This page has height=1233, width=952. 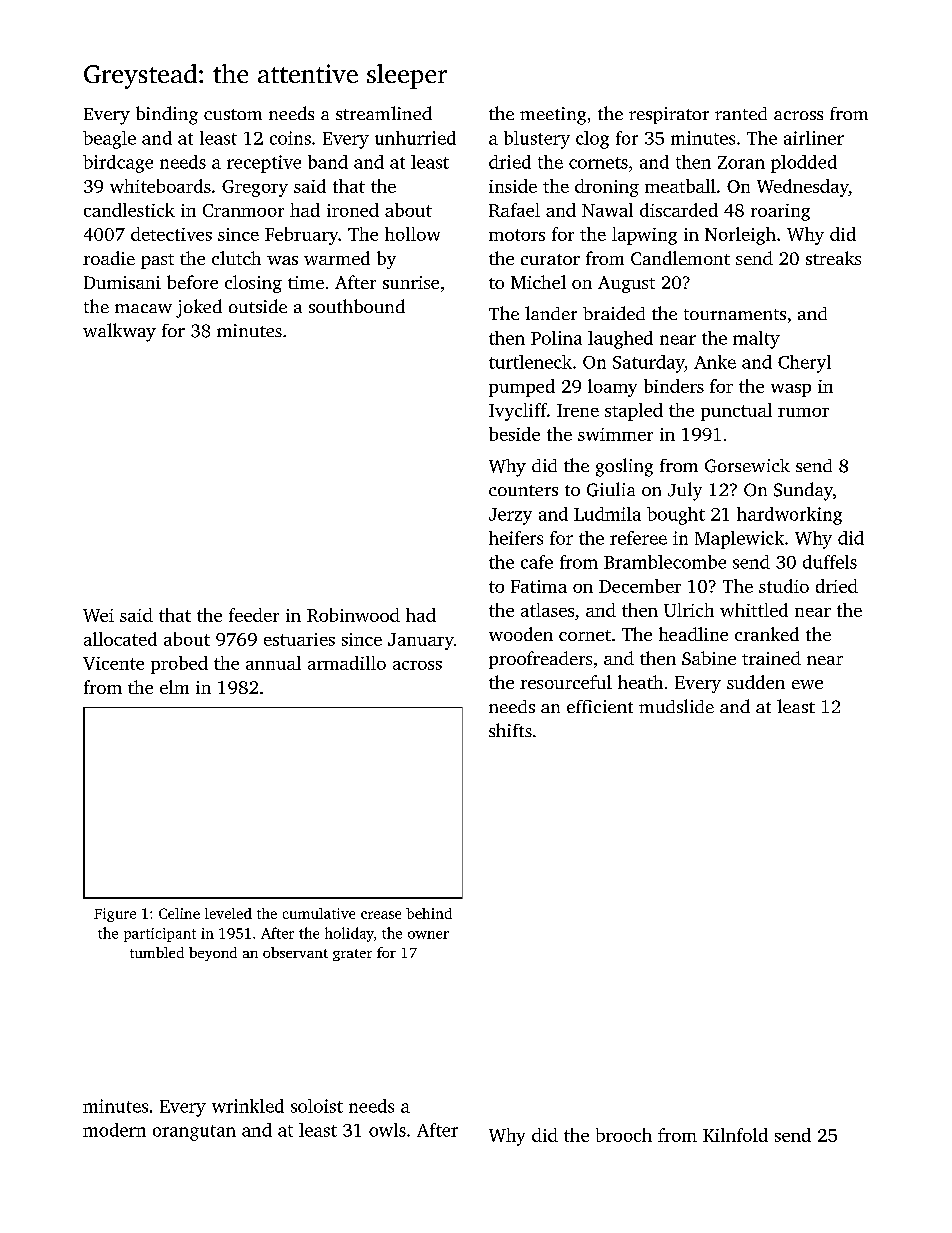 What do you see at coordinates (233, 114) in the page?
I see `custom` at bounding box center [233, 114].
